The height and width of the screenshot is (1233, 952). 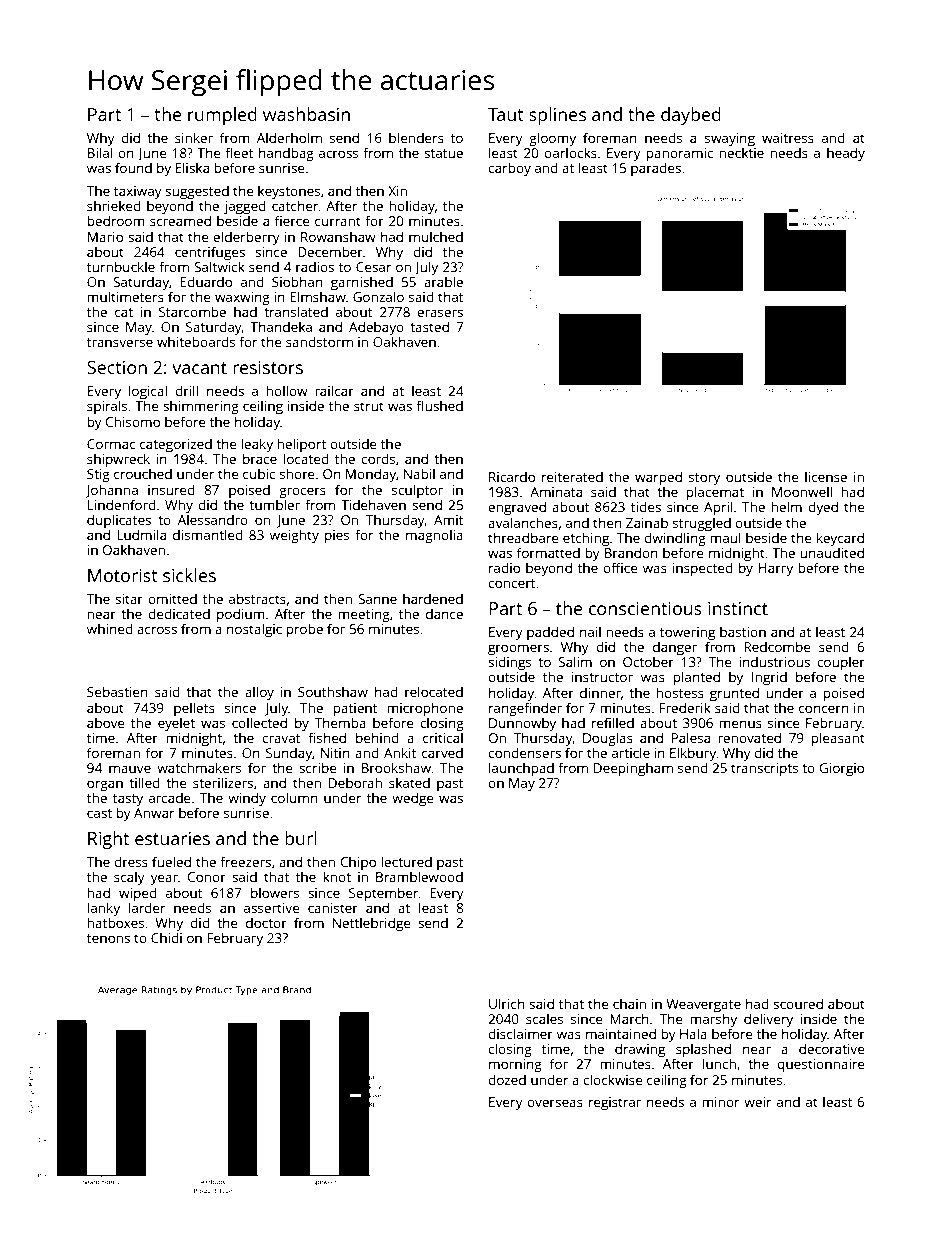 What do you see at coordinates (99, 813) in the screenshot?
I see `cast` at bounding box center [99, 813].
